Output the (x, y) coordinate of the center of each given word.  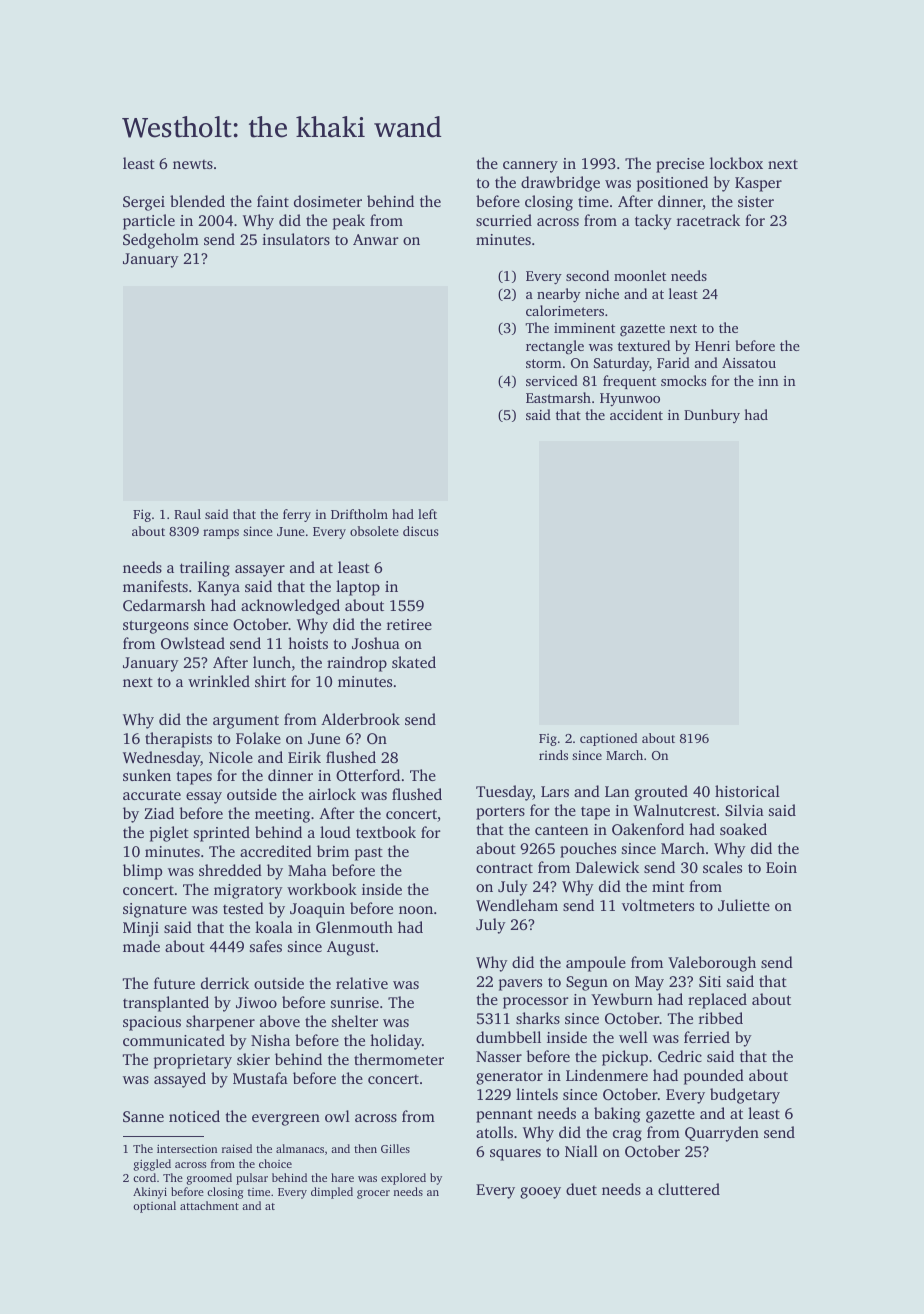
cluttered (689, 1189)
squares (515, 1155)
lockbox (736, 163)
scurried (504, 220)
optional (154, 1207)
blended (197, 201)
